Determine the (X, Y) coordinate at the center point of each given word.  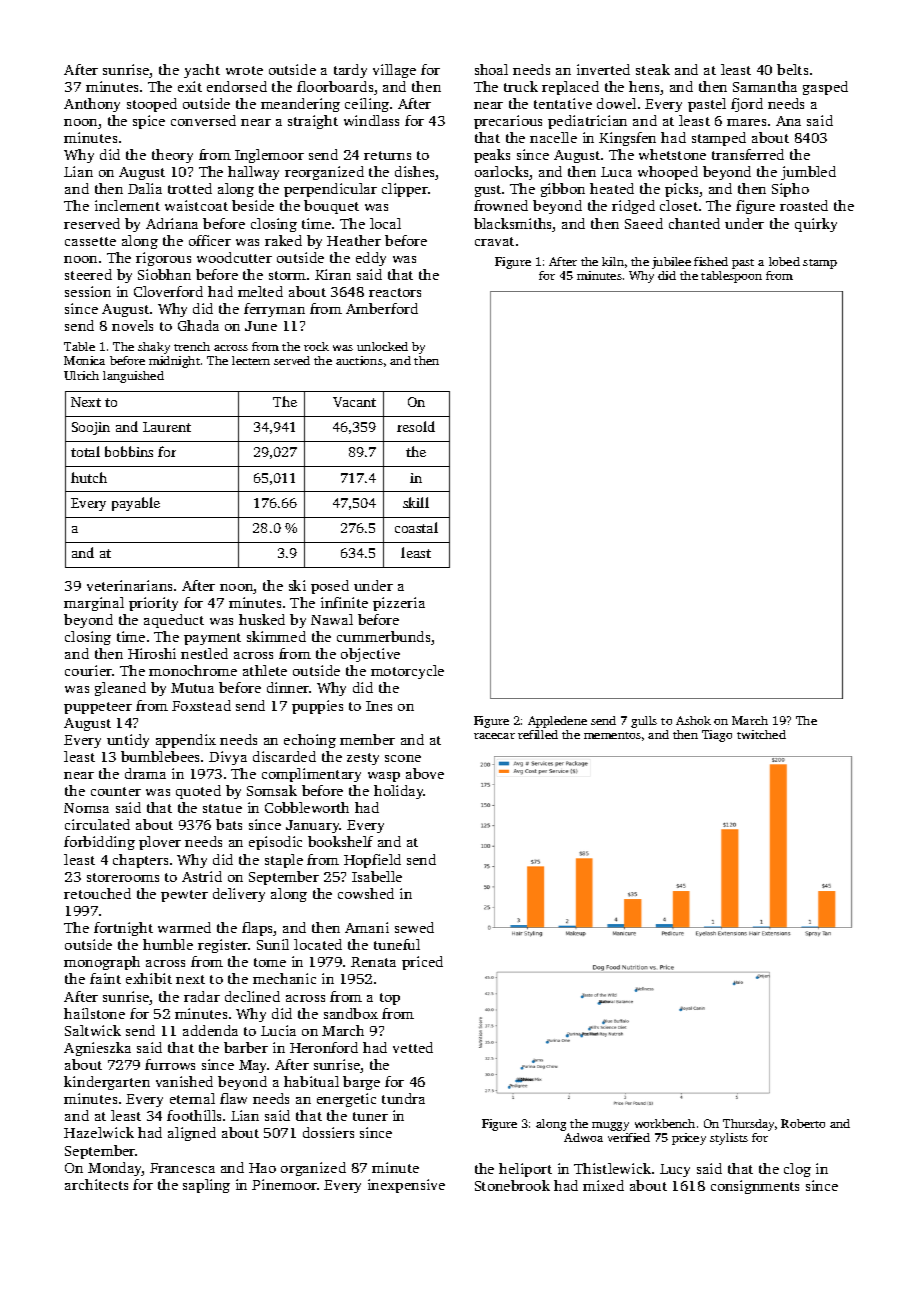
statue (222, 808)
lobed (784, 261)
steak (653, 69)
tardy (350, 71)
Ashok (693, 720)
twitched (761, 734)
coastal (416, 527)
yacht (202, 71)
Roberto (803, 1123)
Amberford (382, 308)
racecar (494, 736)
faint (105, 978)
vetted (413, 1047)
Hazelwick (99, 1132)
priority (153, 604)
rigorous (163, 259)
